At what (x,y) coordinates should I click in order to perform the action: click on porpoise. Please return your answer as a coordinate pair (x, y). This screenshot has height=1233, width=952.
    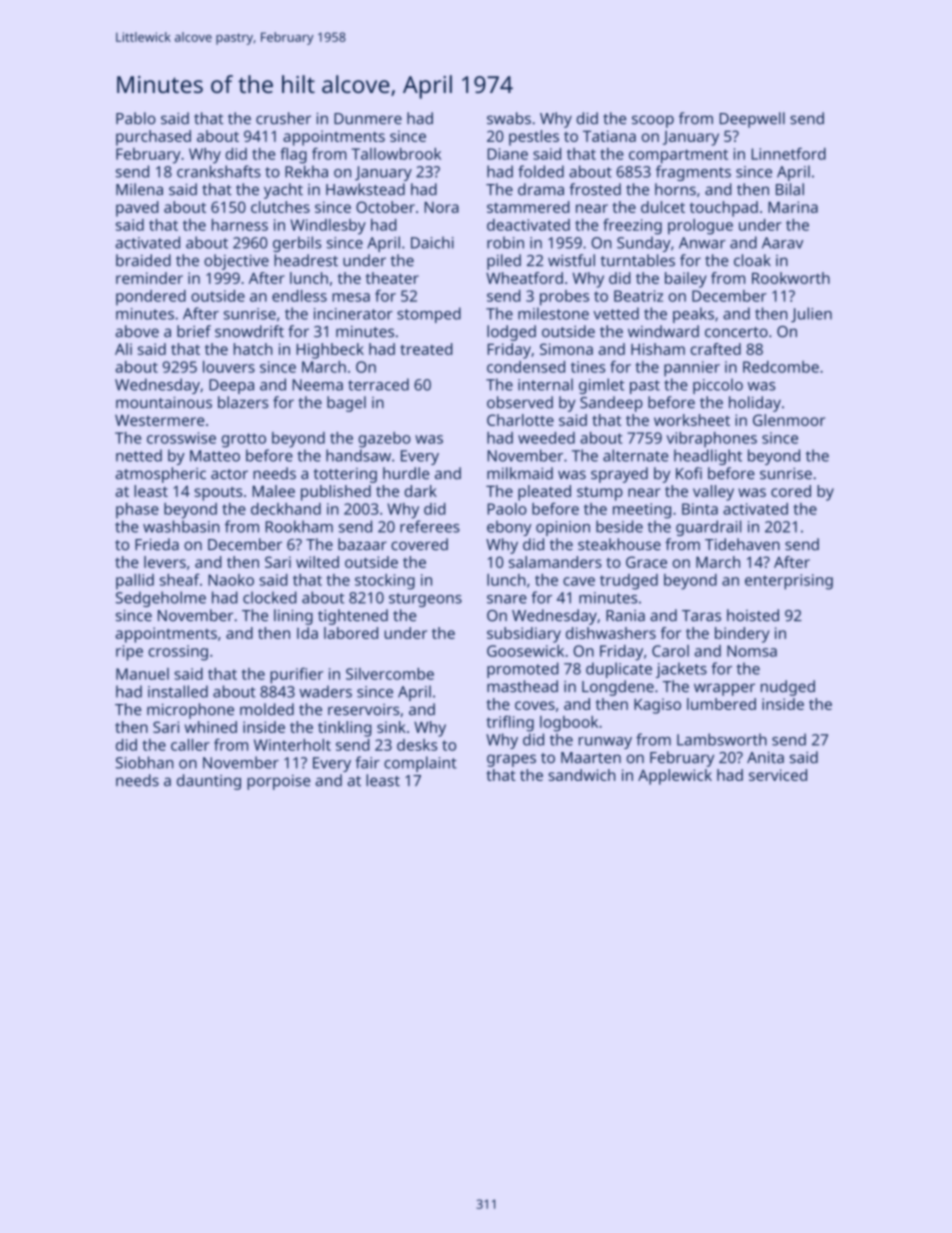
    Looking at the image, I should click on (278, 782).
